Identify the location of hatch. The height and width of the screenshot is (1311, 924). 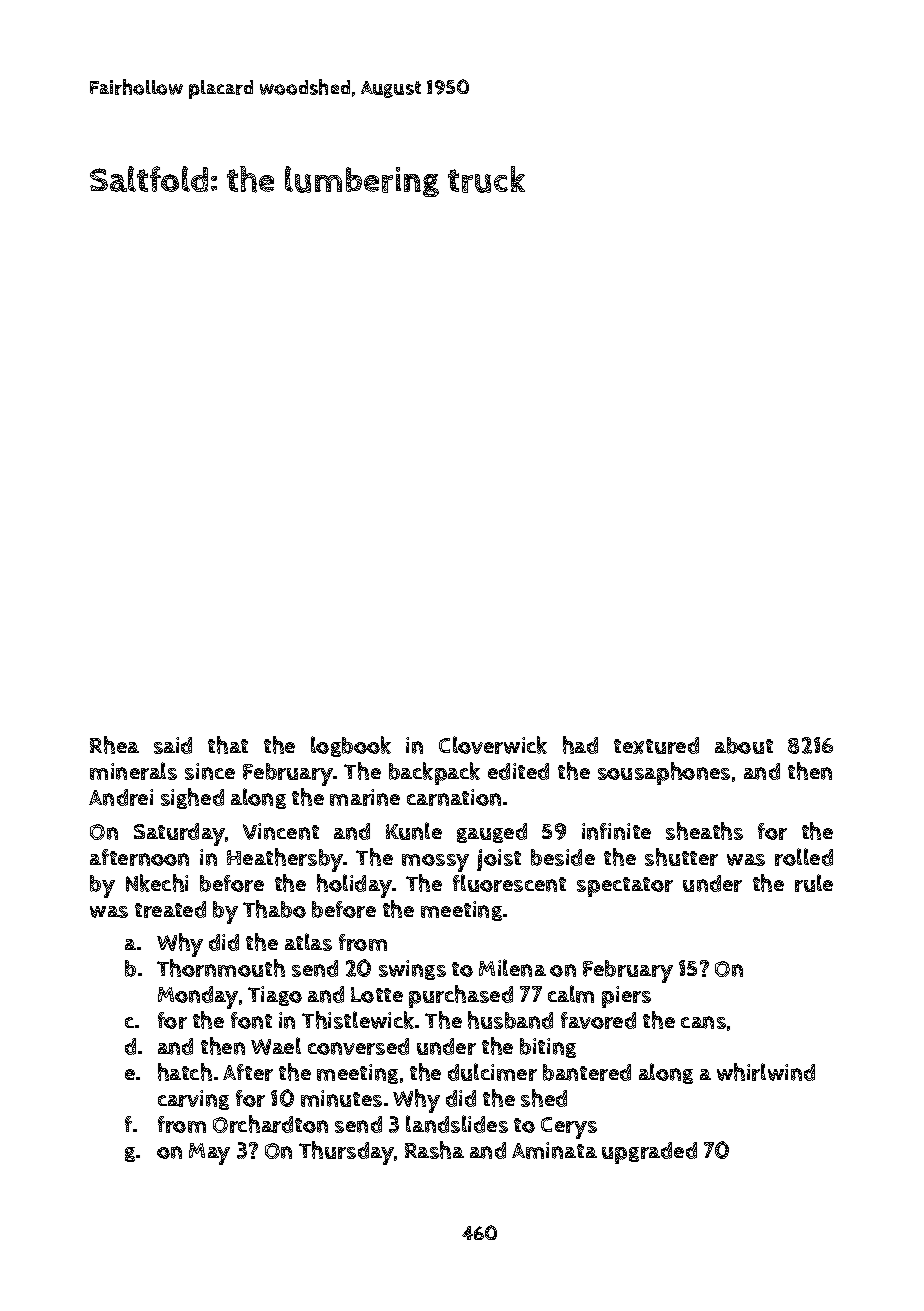
(185, 1072).
